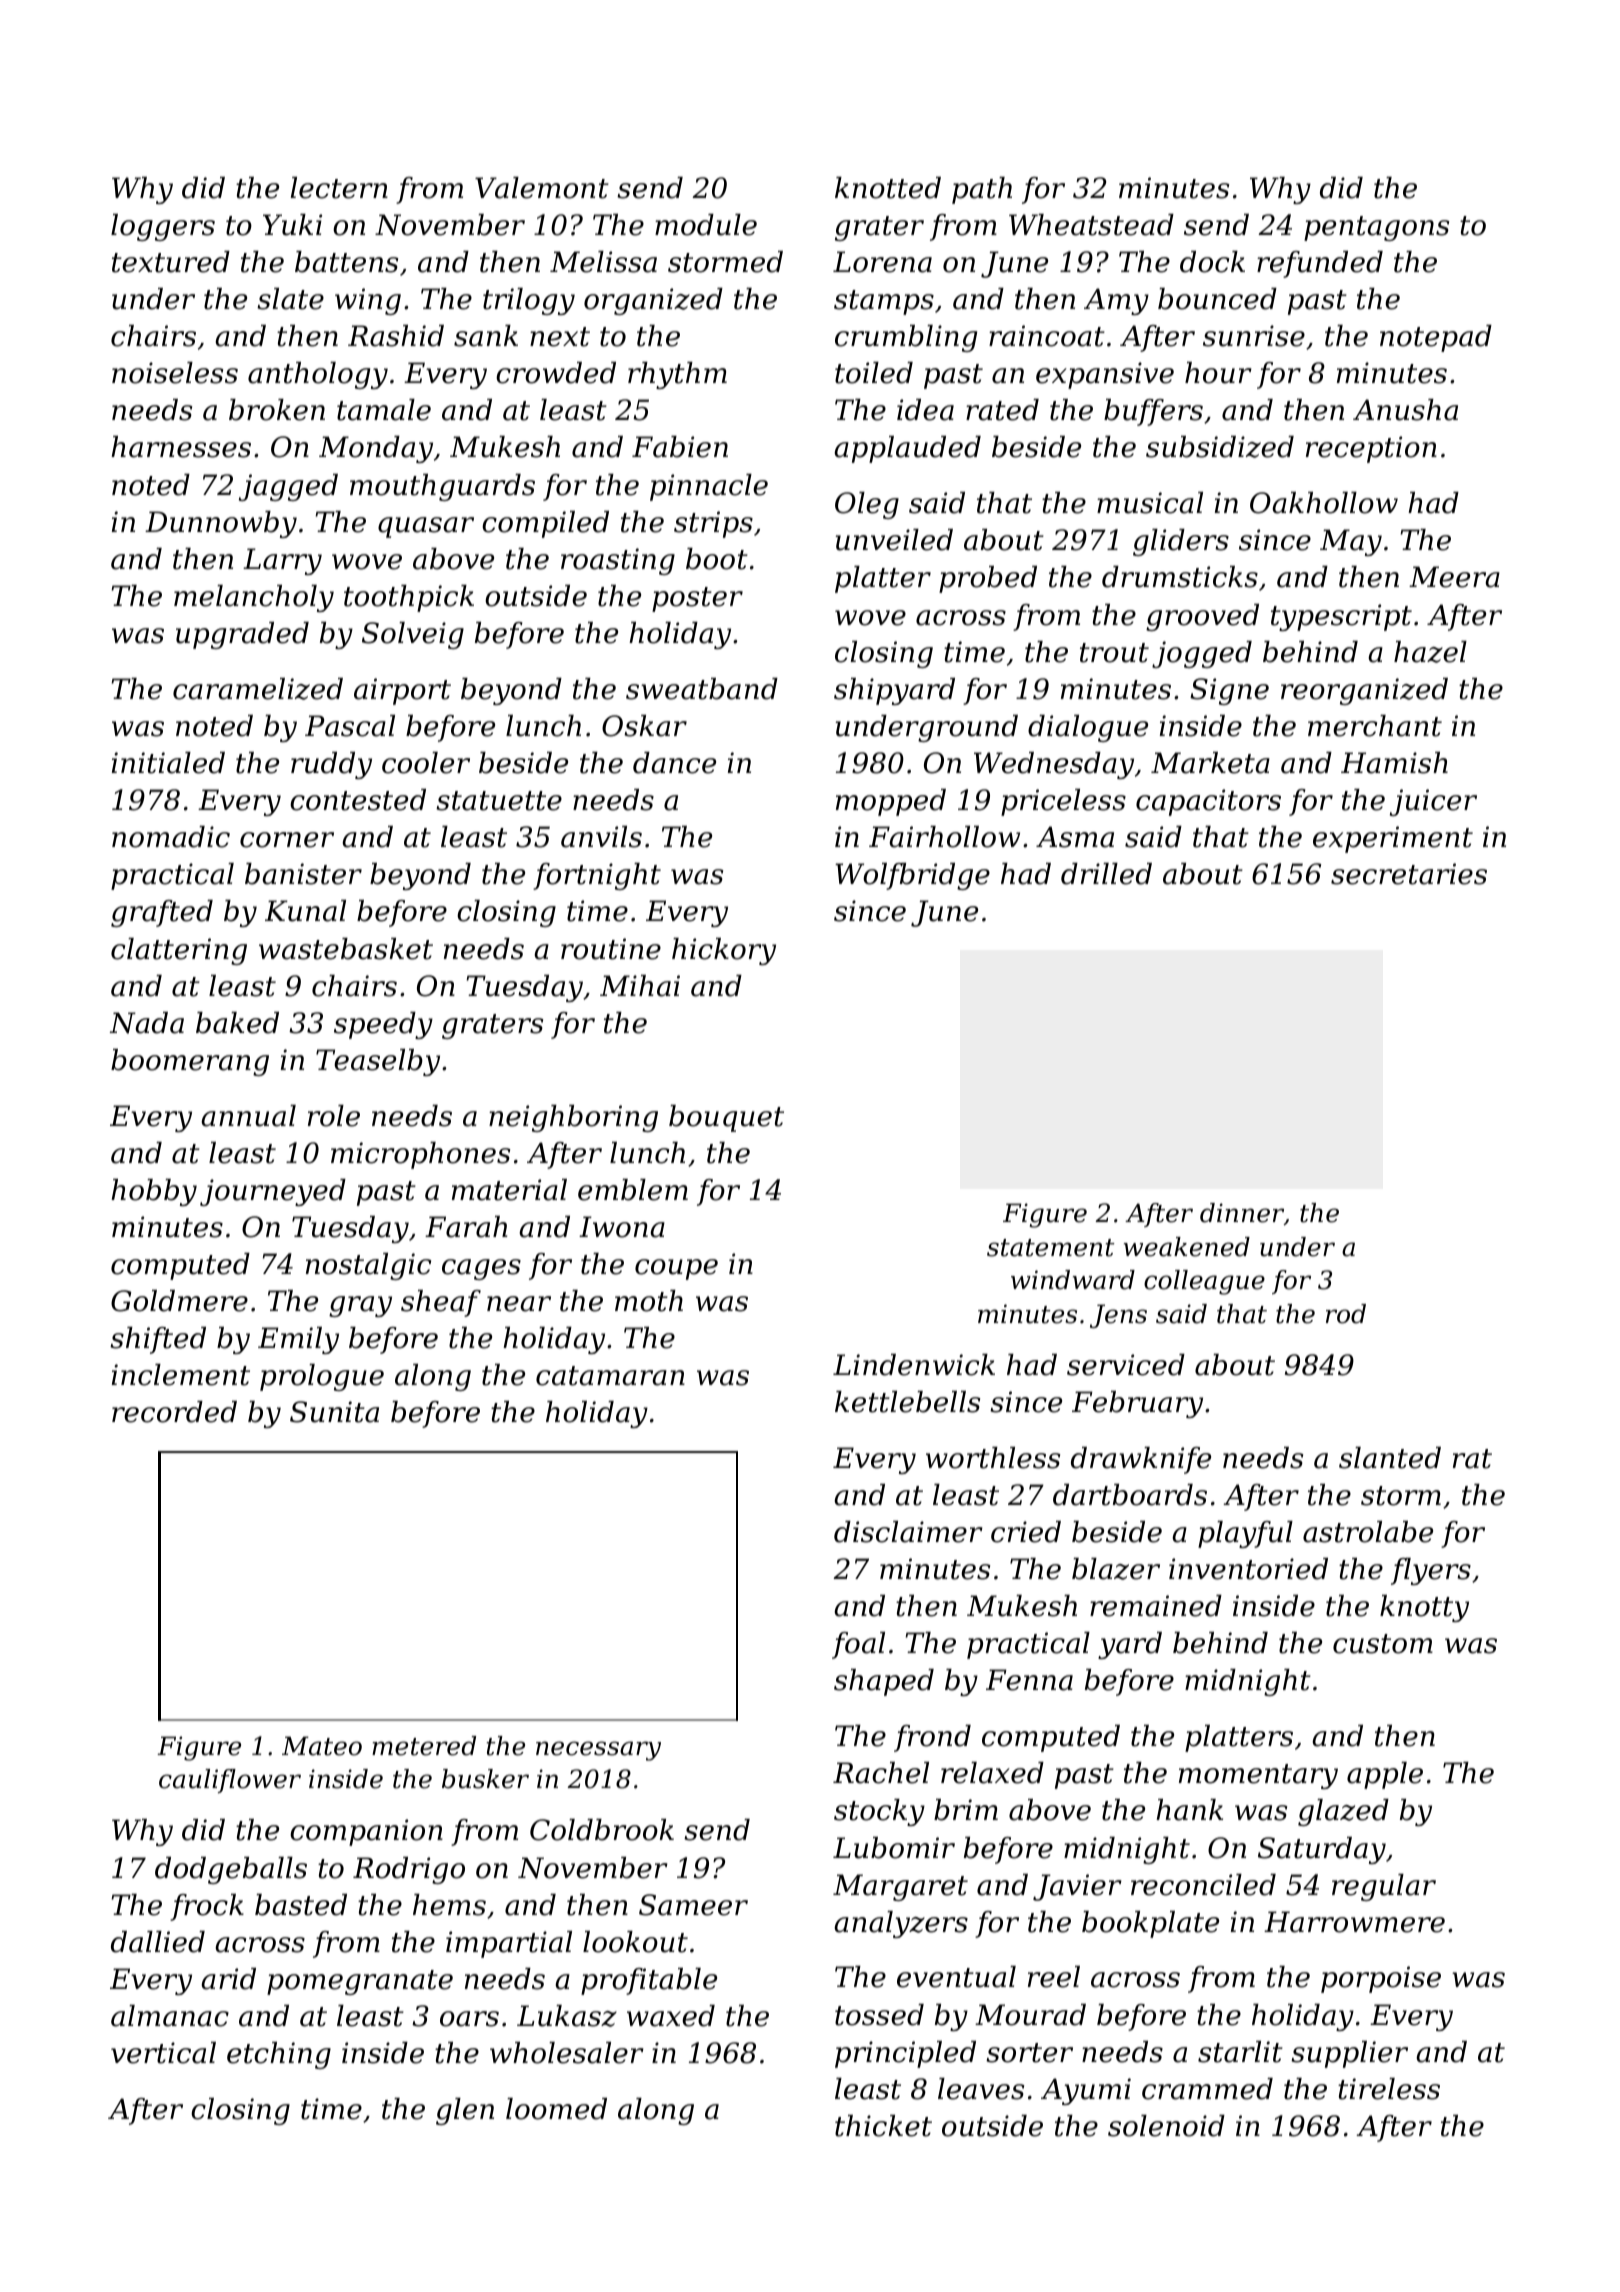 This document has width=1620, height=2292. I want to click on fortnight, so click(597, 876).
